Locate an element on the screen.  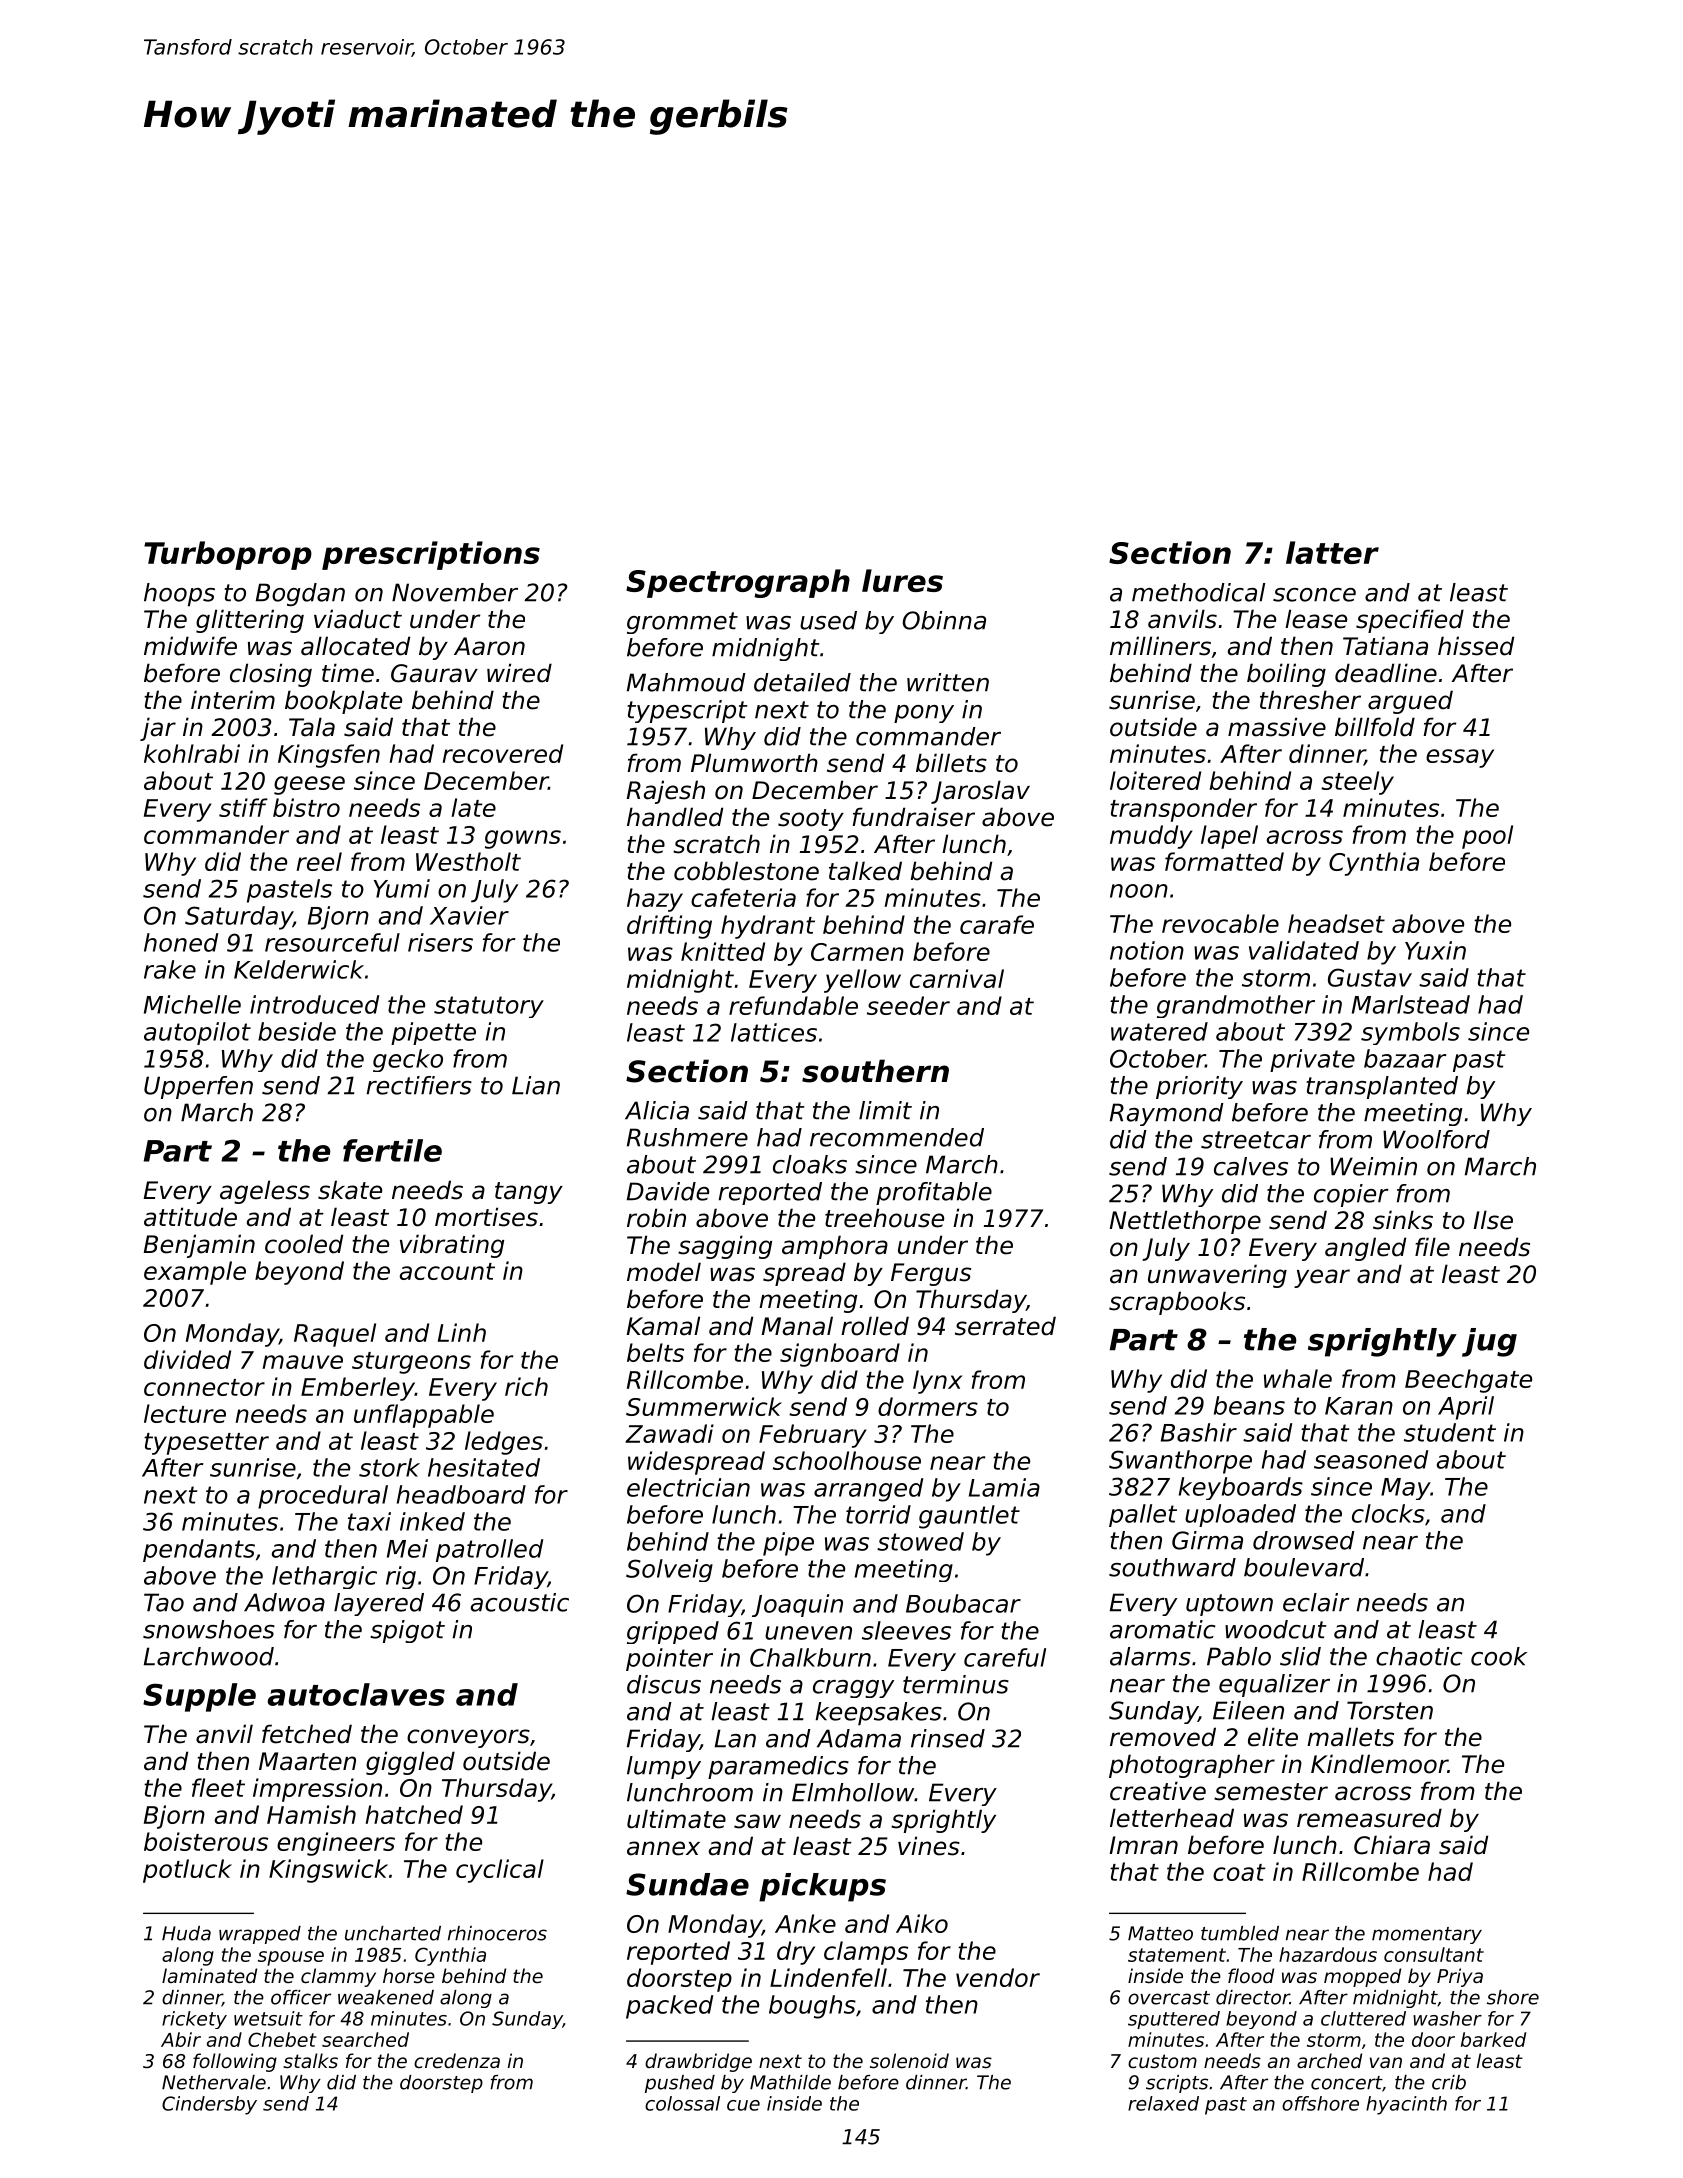
lures is located at coordinates (902, 580).
